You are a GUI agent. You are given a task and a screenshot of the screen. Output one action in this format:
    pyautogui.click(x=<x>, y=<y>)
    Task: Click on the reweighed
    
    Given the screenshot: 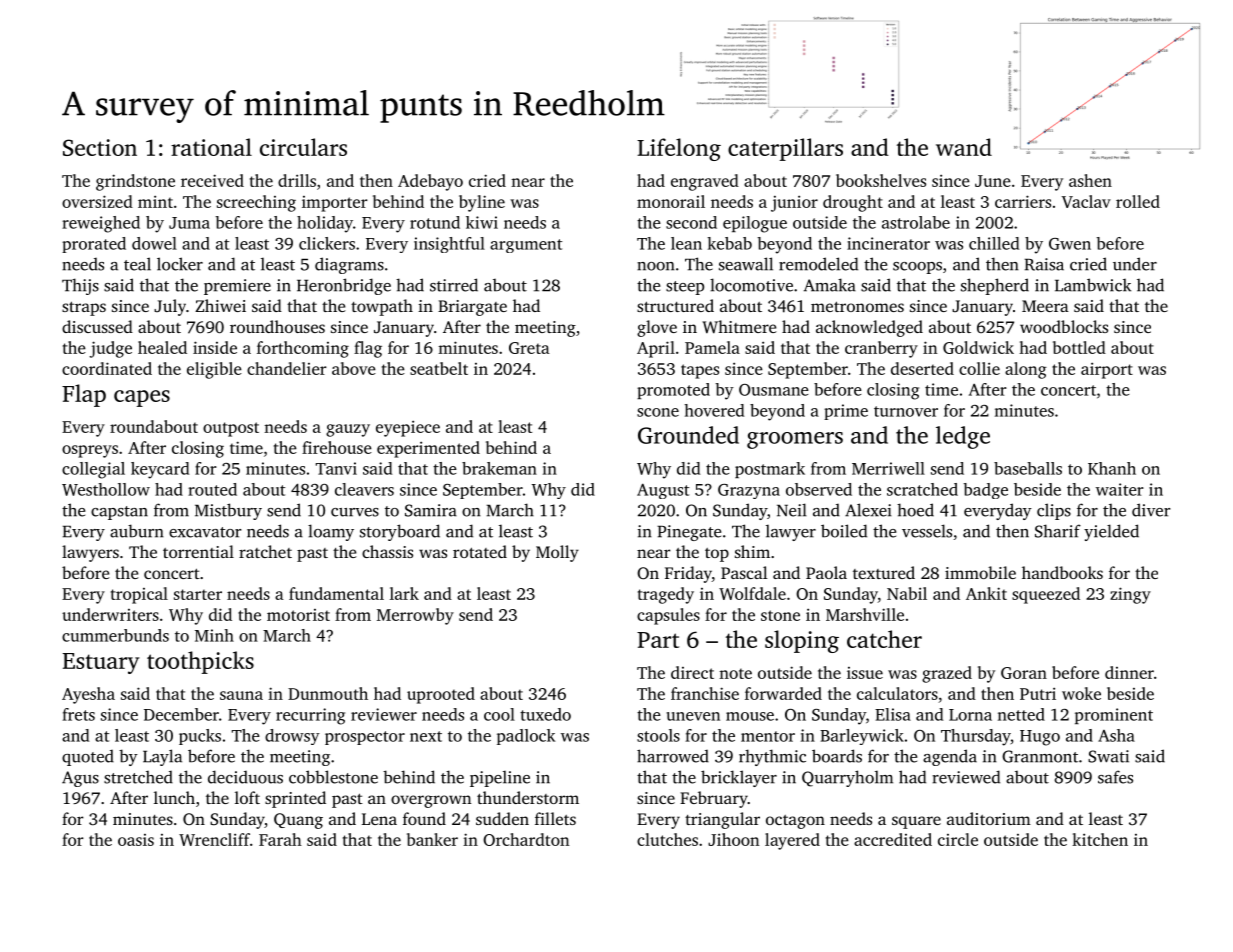 What is the action you would take?
    pyautogui.click(x=101, y=224)
